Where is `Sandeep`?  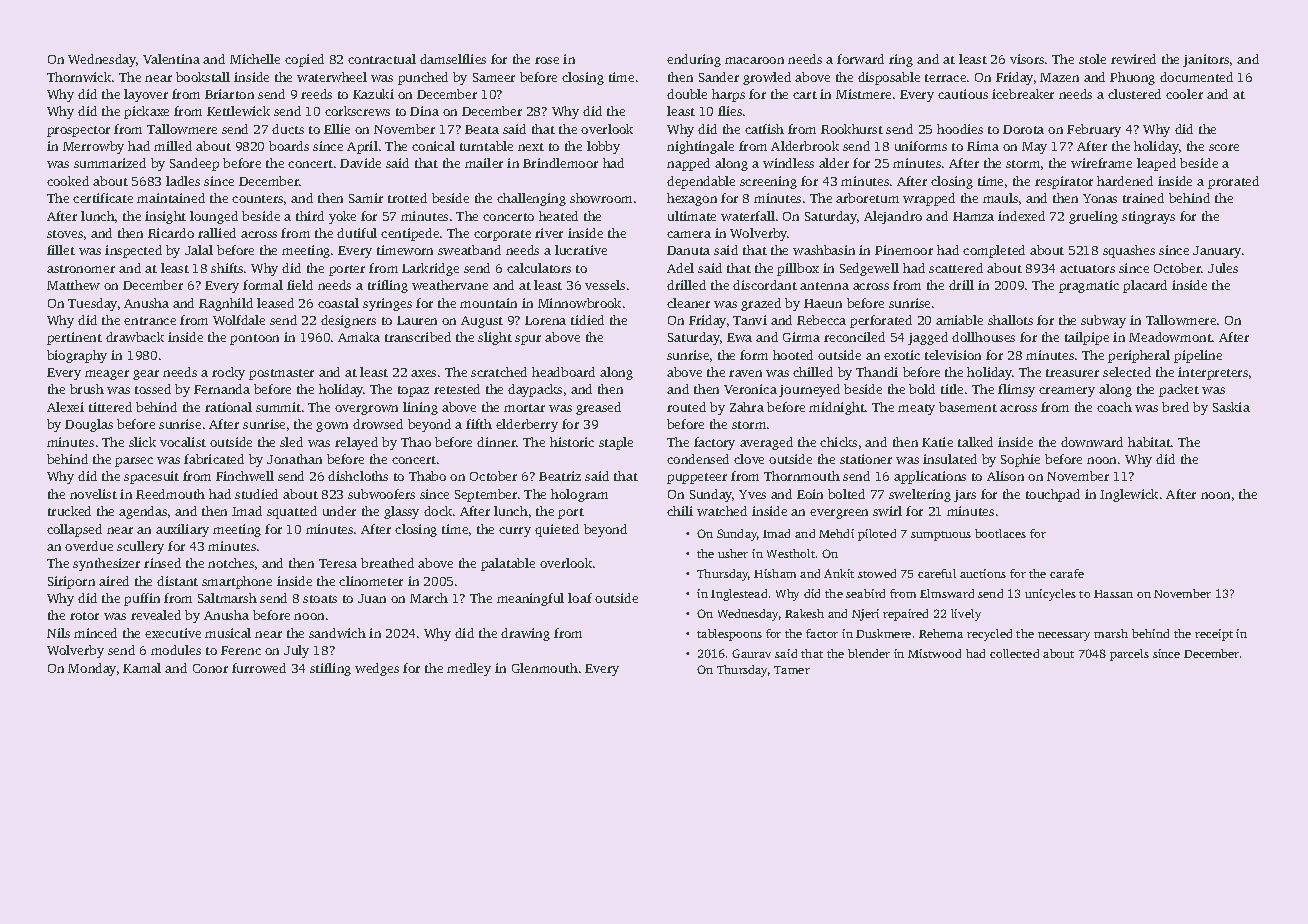
Sandeep is located at coordinates (194, 164).
